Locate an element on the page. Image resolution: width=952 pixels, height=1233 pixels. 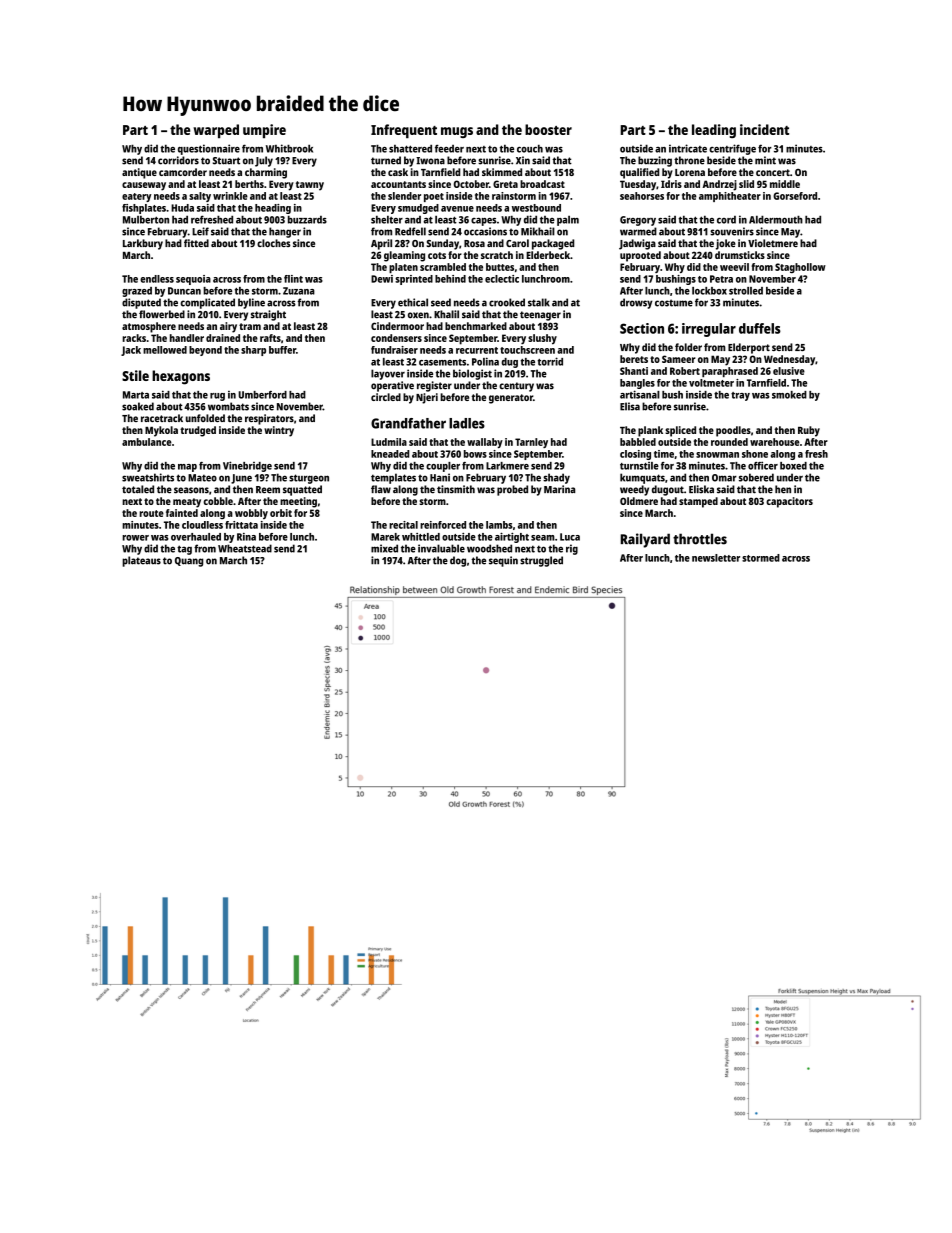
incident is located at coordinates (764, 129).
